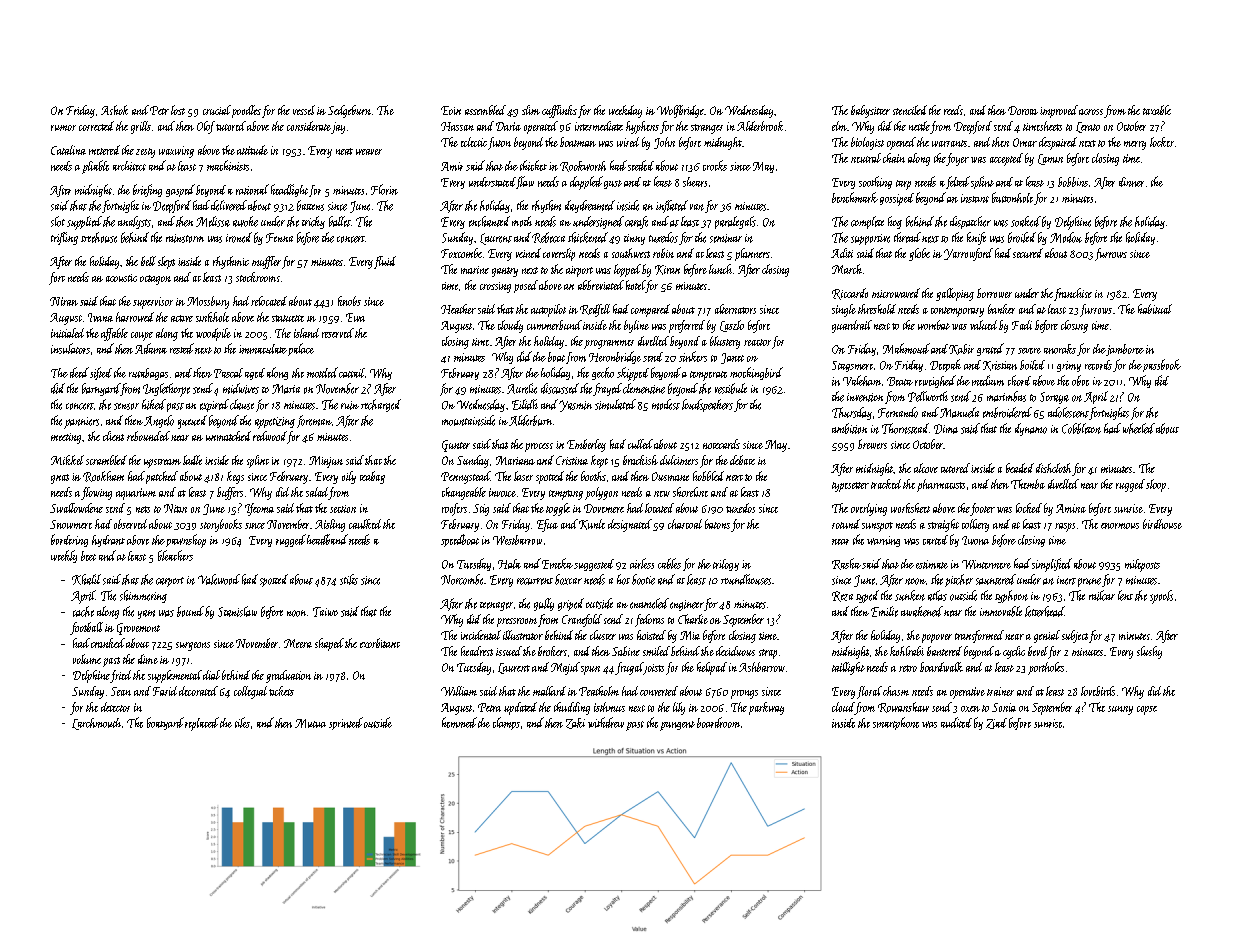 This screenshot has width=1233, height=952. What do you see at coordinates (664, 143) in the screenshot?
I see `John` at bounding box center [664, 143].
